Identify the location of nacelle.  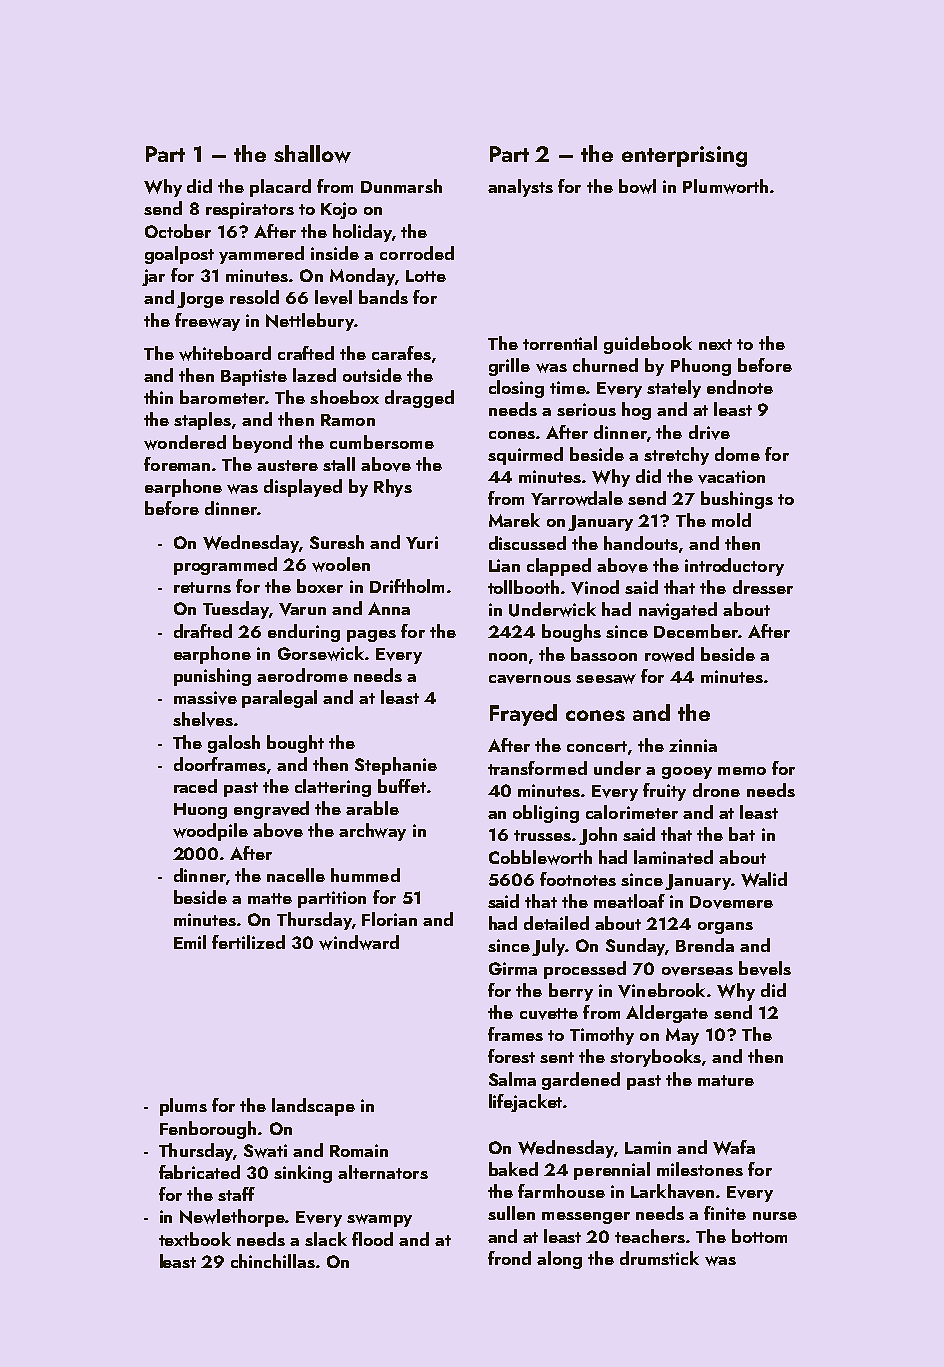
(296, 875).
